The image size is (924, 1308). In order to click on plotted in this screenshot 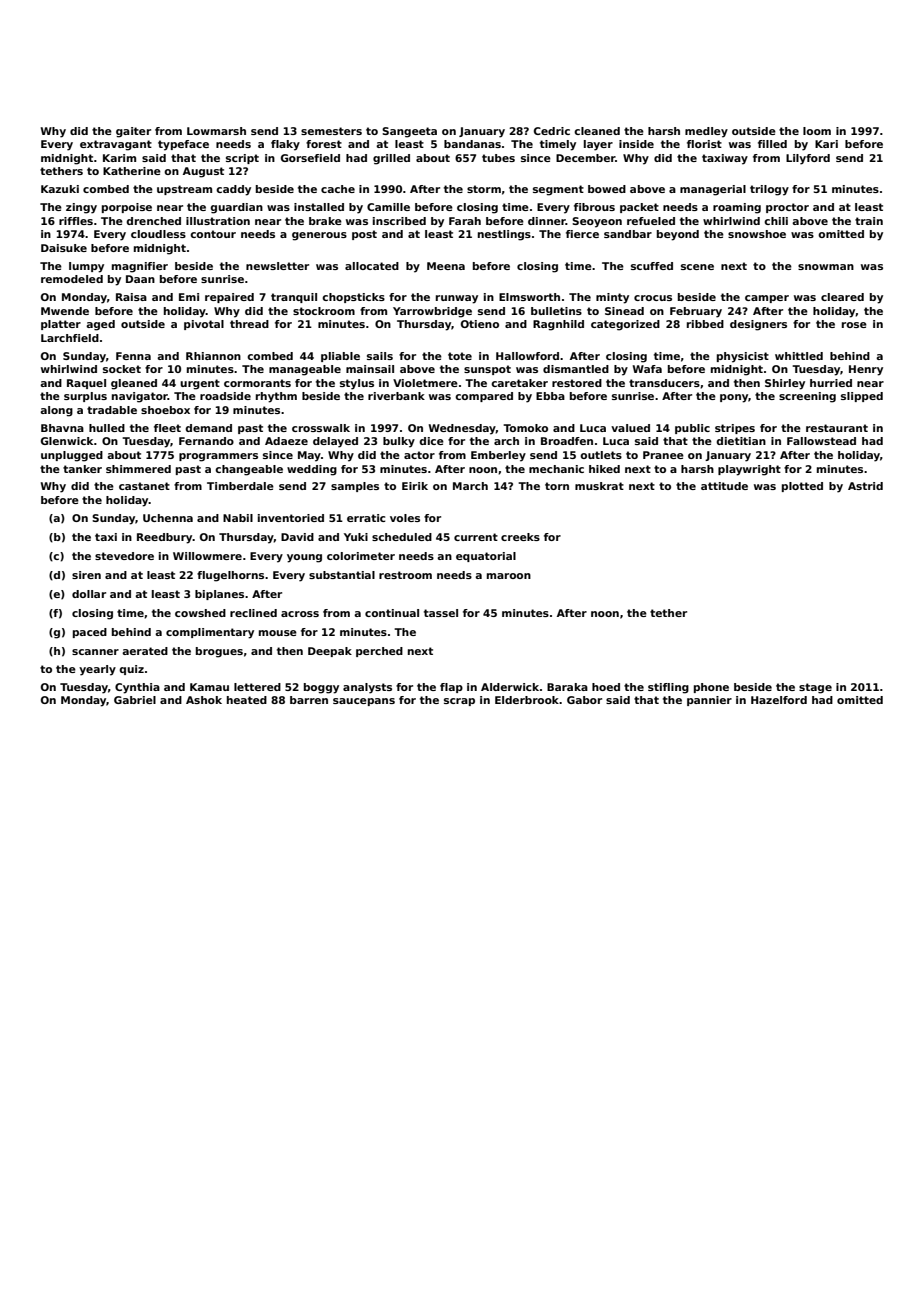, I will do `click(802, 487)`.
